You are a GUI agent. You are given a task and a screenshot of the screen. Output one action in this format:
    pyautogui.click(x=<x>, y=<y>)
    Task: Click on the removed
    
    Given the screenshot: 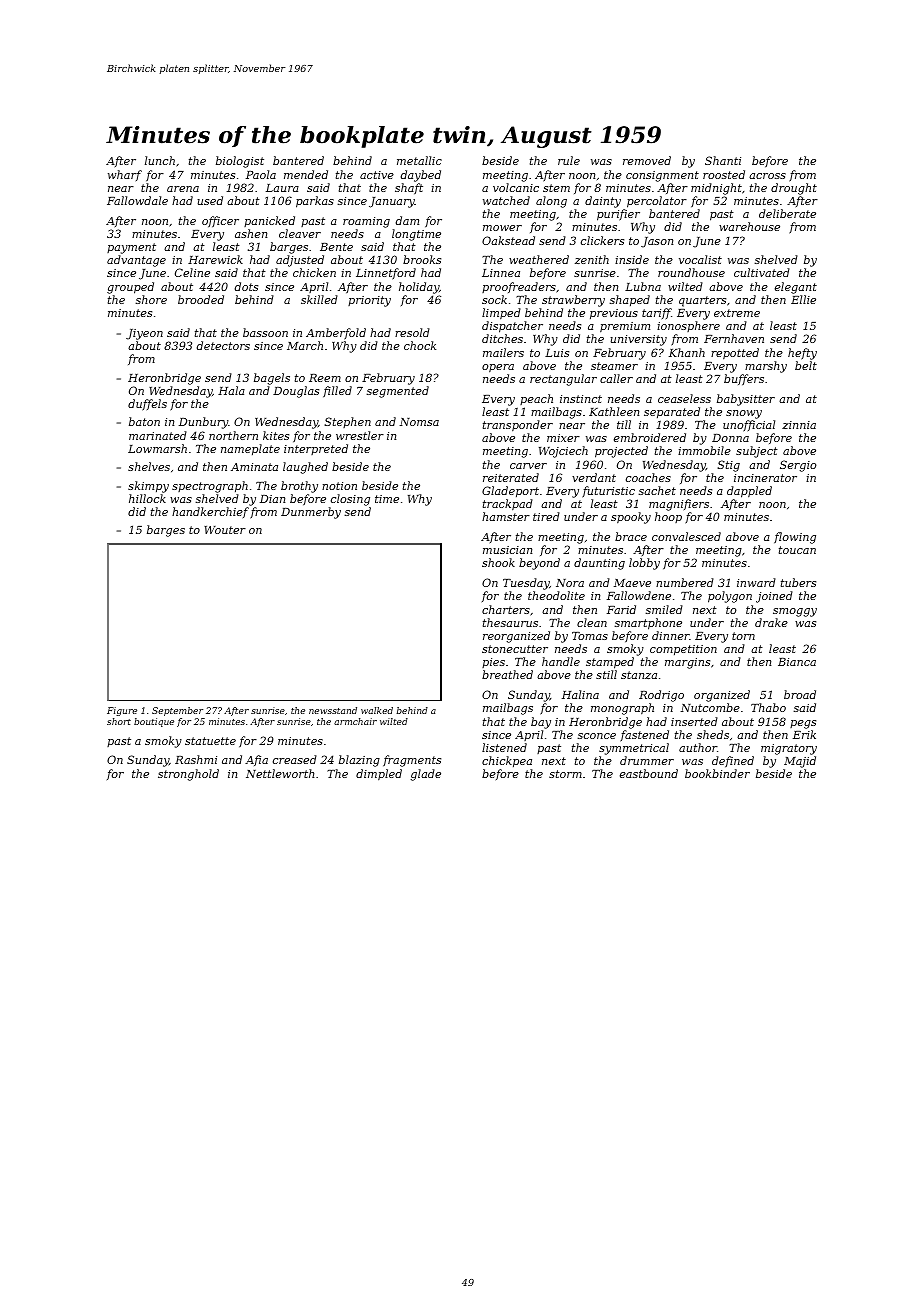 What is the action you would take?
    pyautogui.click(x=647, y=160)
